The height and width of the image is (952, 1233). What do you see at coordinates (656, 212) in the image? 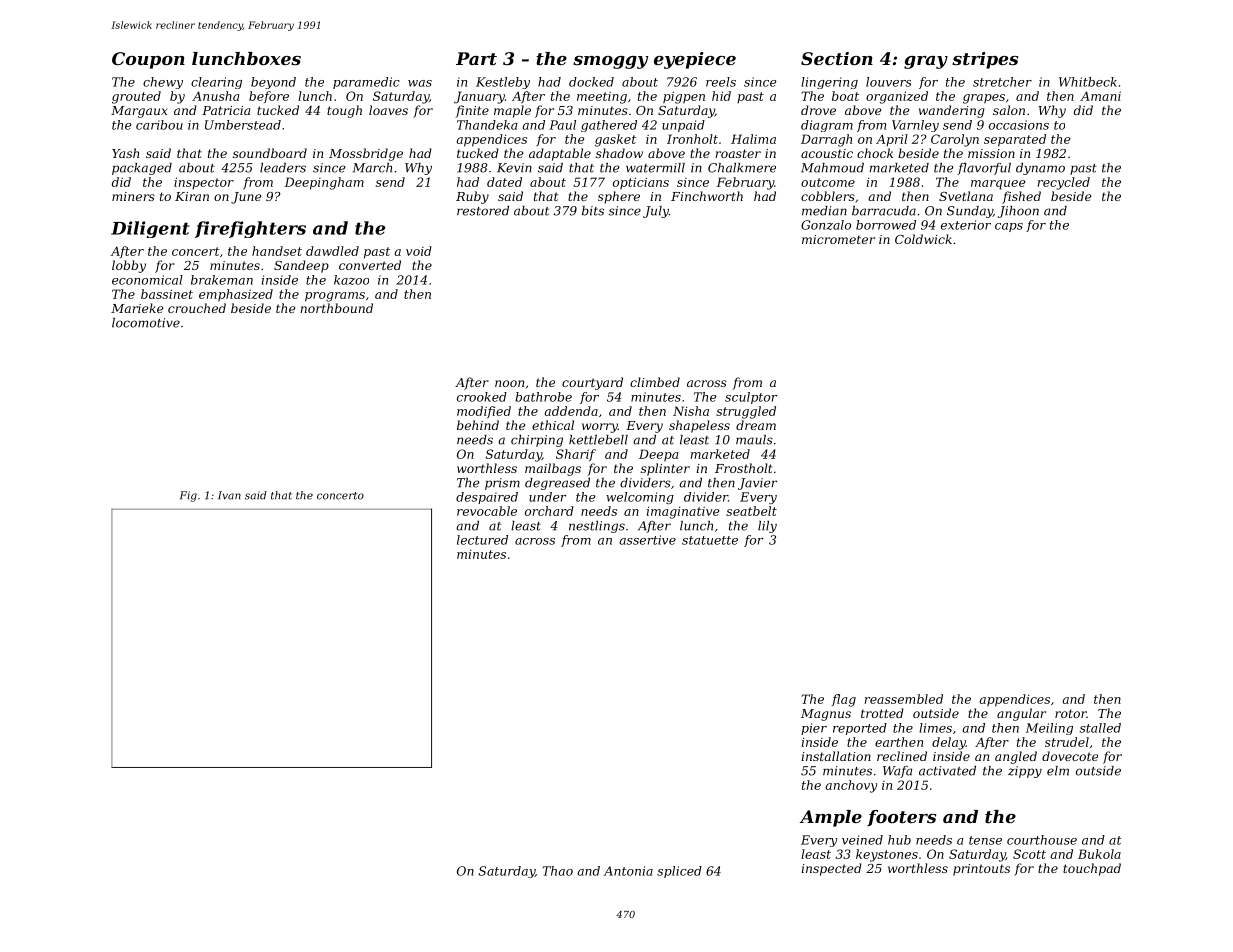
I see `July` at bounding box center [656, 212].
